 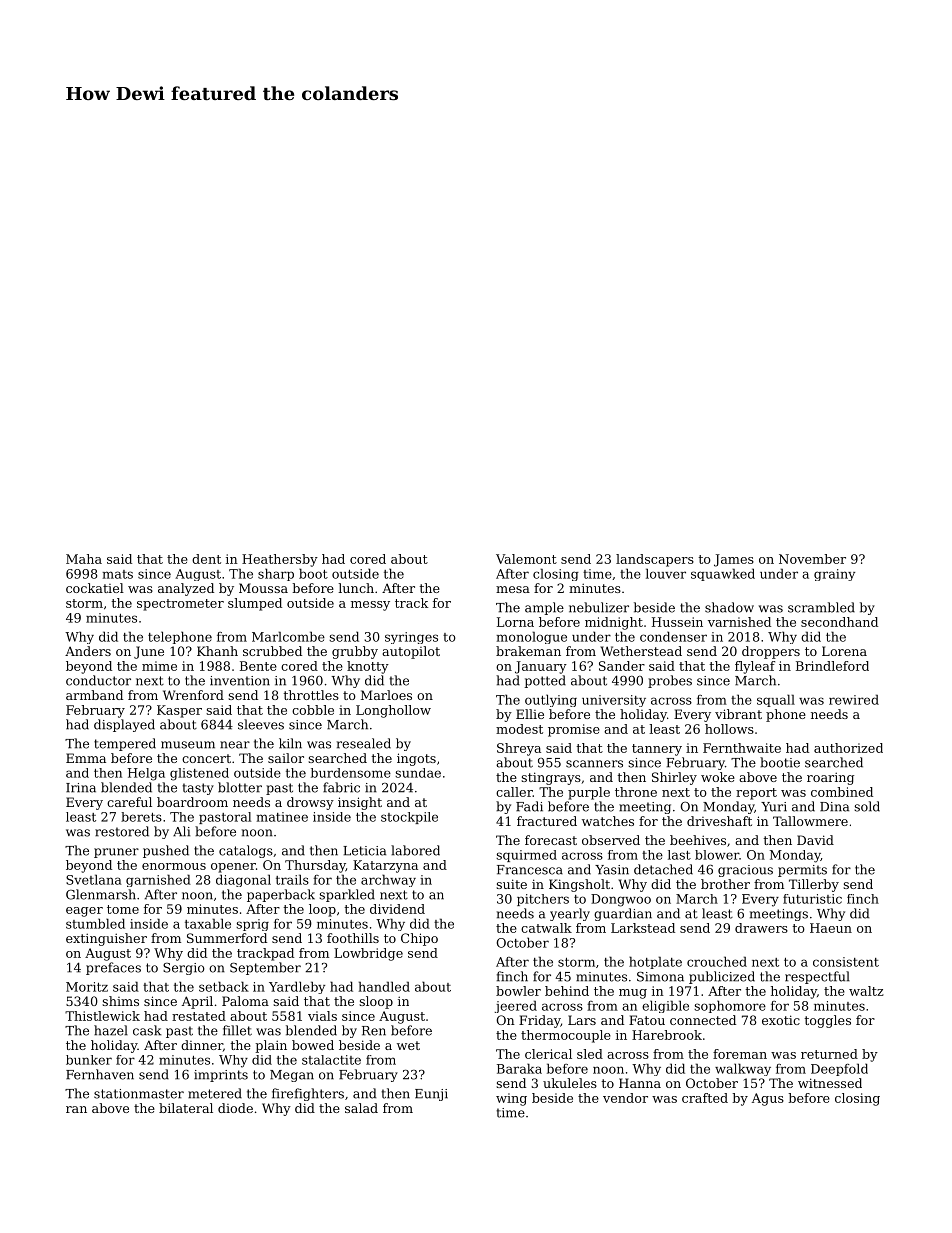 What do you see at coordinates (94, 695) in the screenshot?
I see `armband` at bounding box center [94, 695].
